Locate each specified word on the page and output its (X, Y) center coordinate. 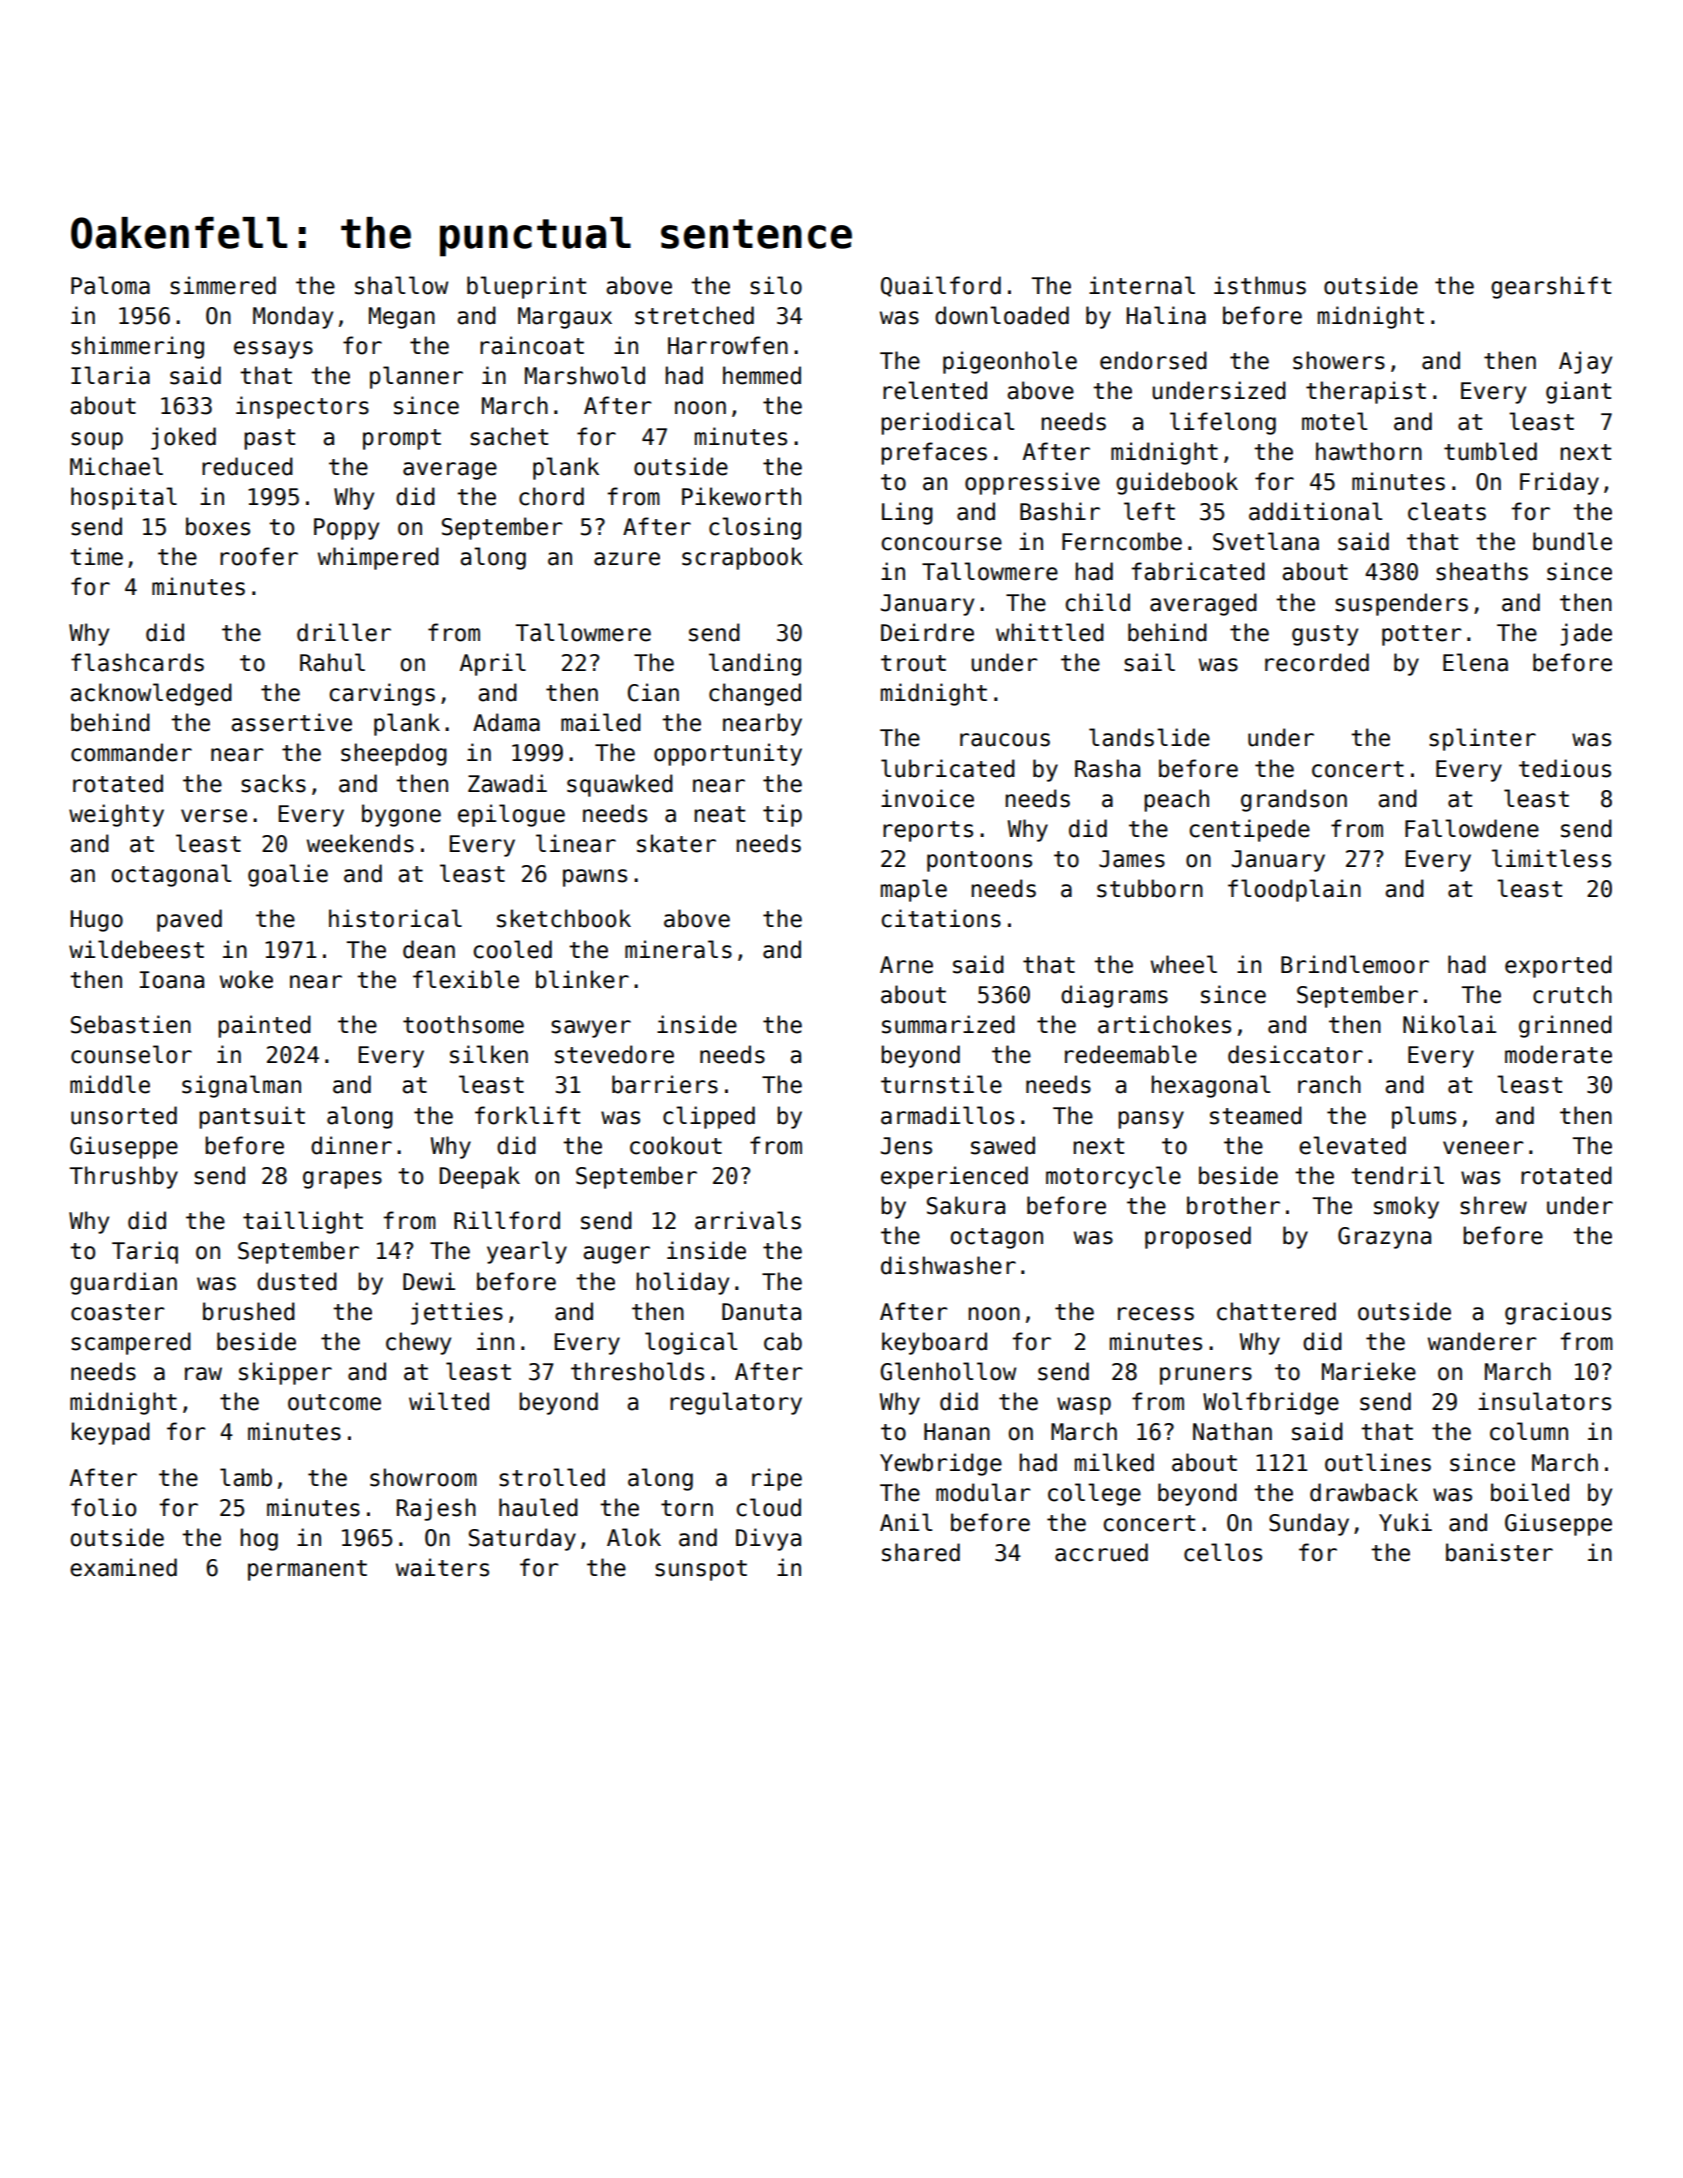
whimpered (378, 558)
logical (691, 1343)
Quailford (941, 286)
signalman (241, 1086)
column (1529, 1431)
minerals (678, 949)
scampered (131, 1343)
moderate (1558, 1054)
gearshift (1551, 287)
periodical (947, 423)
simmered (223, 285)
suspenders (1401, 604)
